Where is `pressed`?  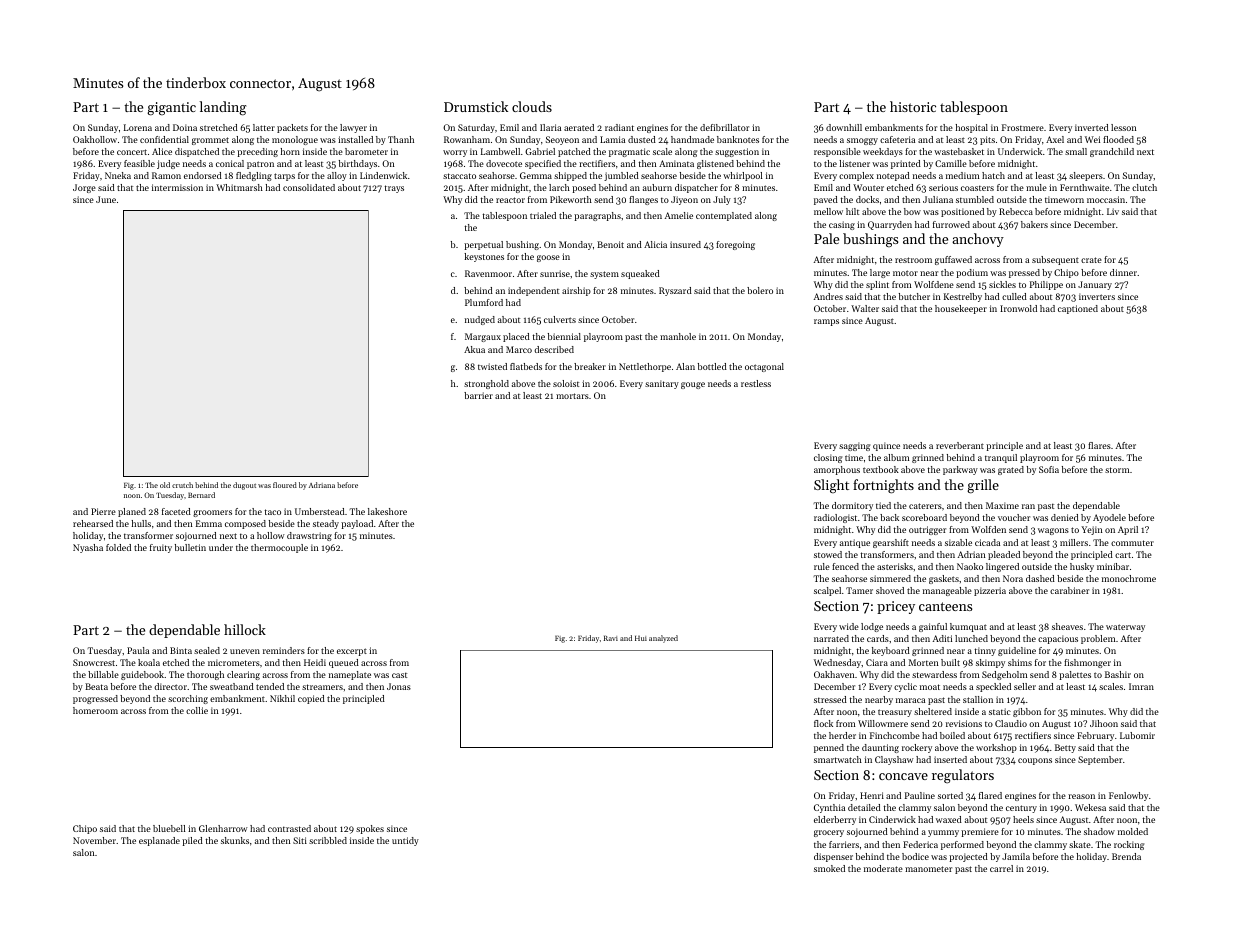
pressed is located at coordinates (1024, 273).
